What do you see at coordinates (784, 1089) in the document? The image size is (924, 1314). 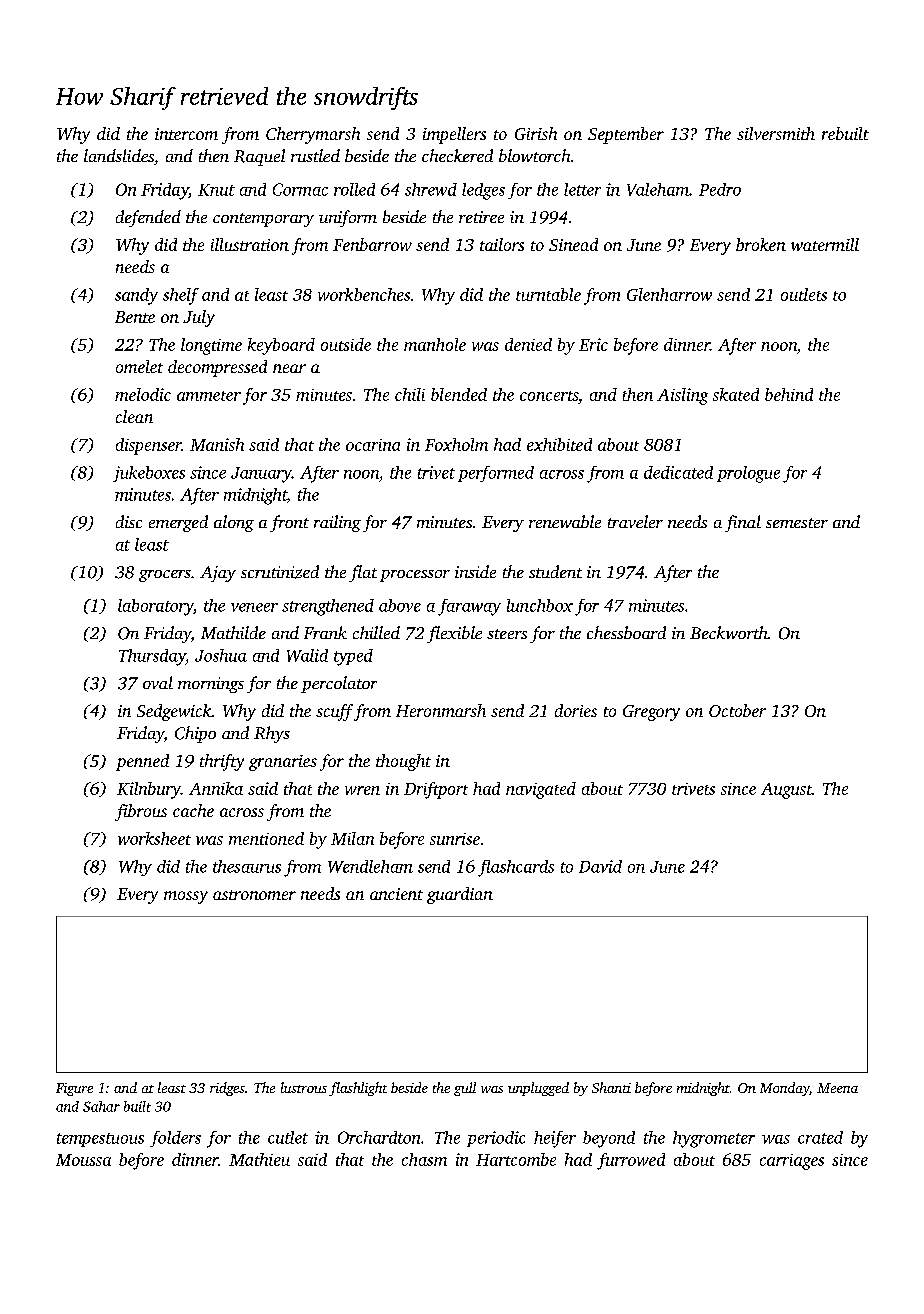 I see `Monday` at bounding box center [784, 1089].
